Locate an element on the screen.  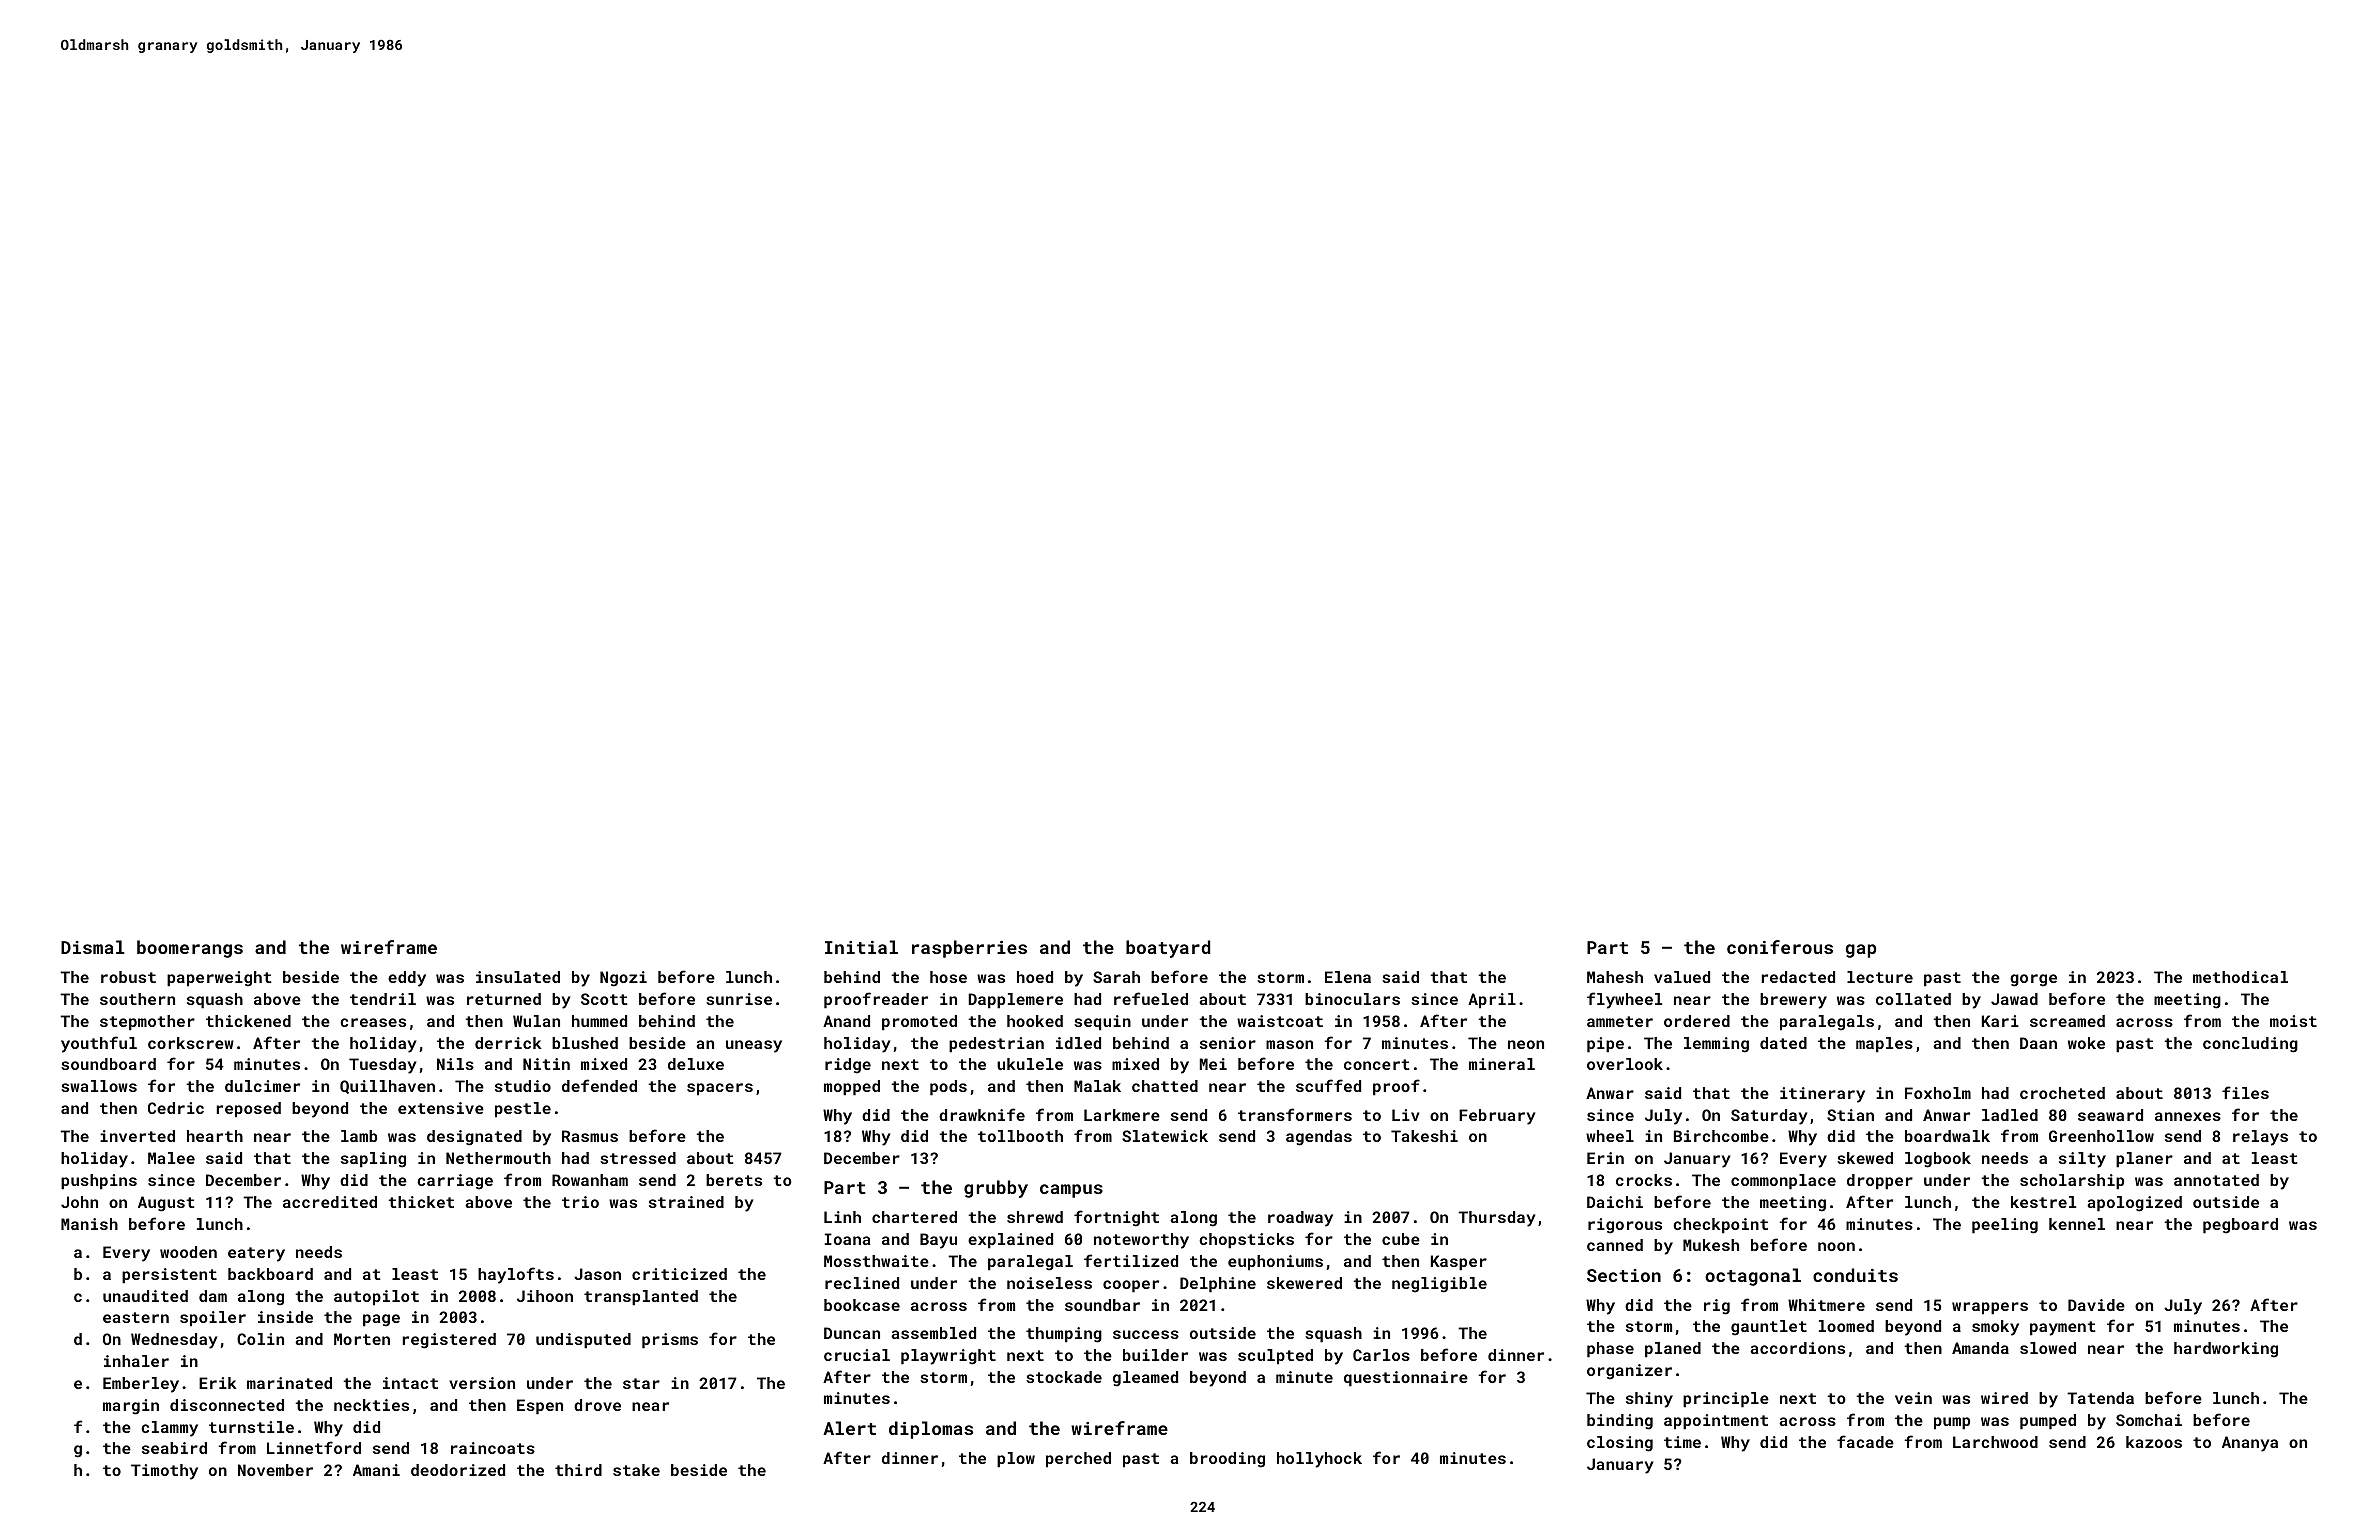
pushpins is located at coordinates (99, 1182).
